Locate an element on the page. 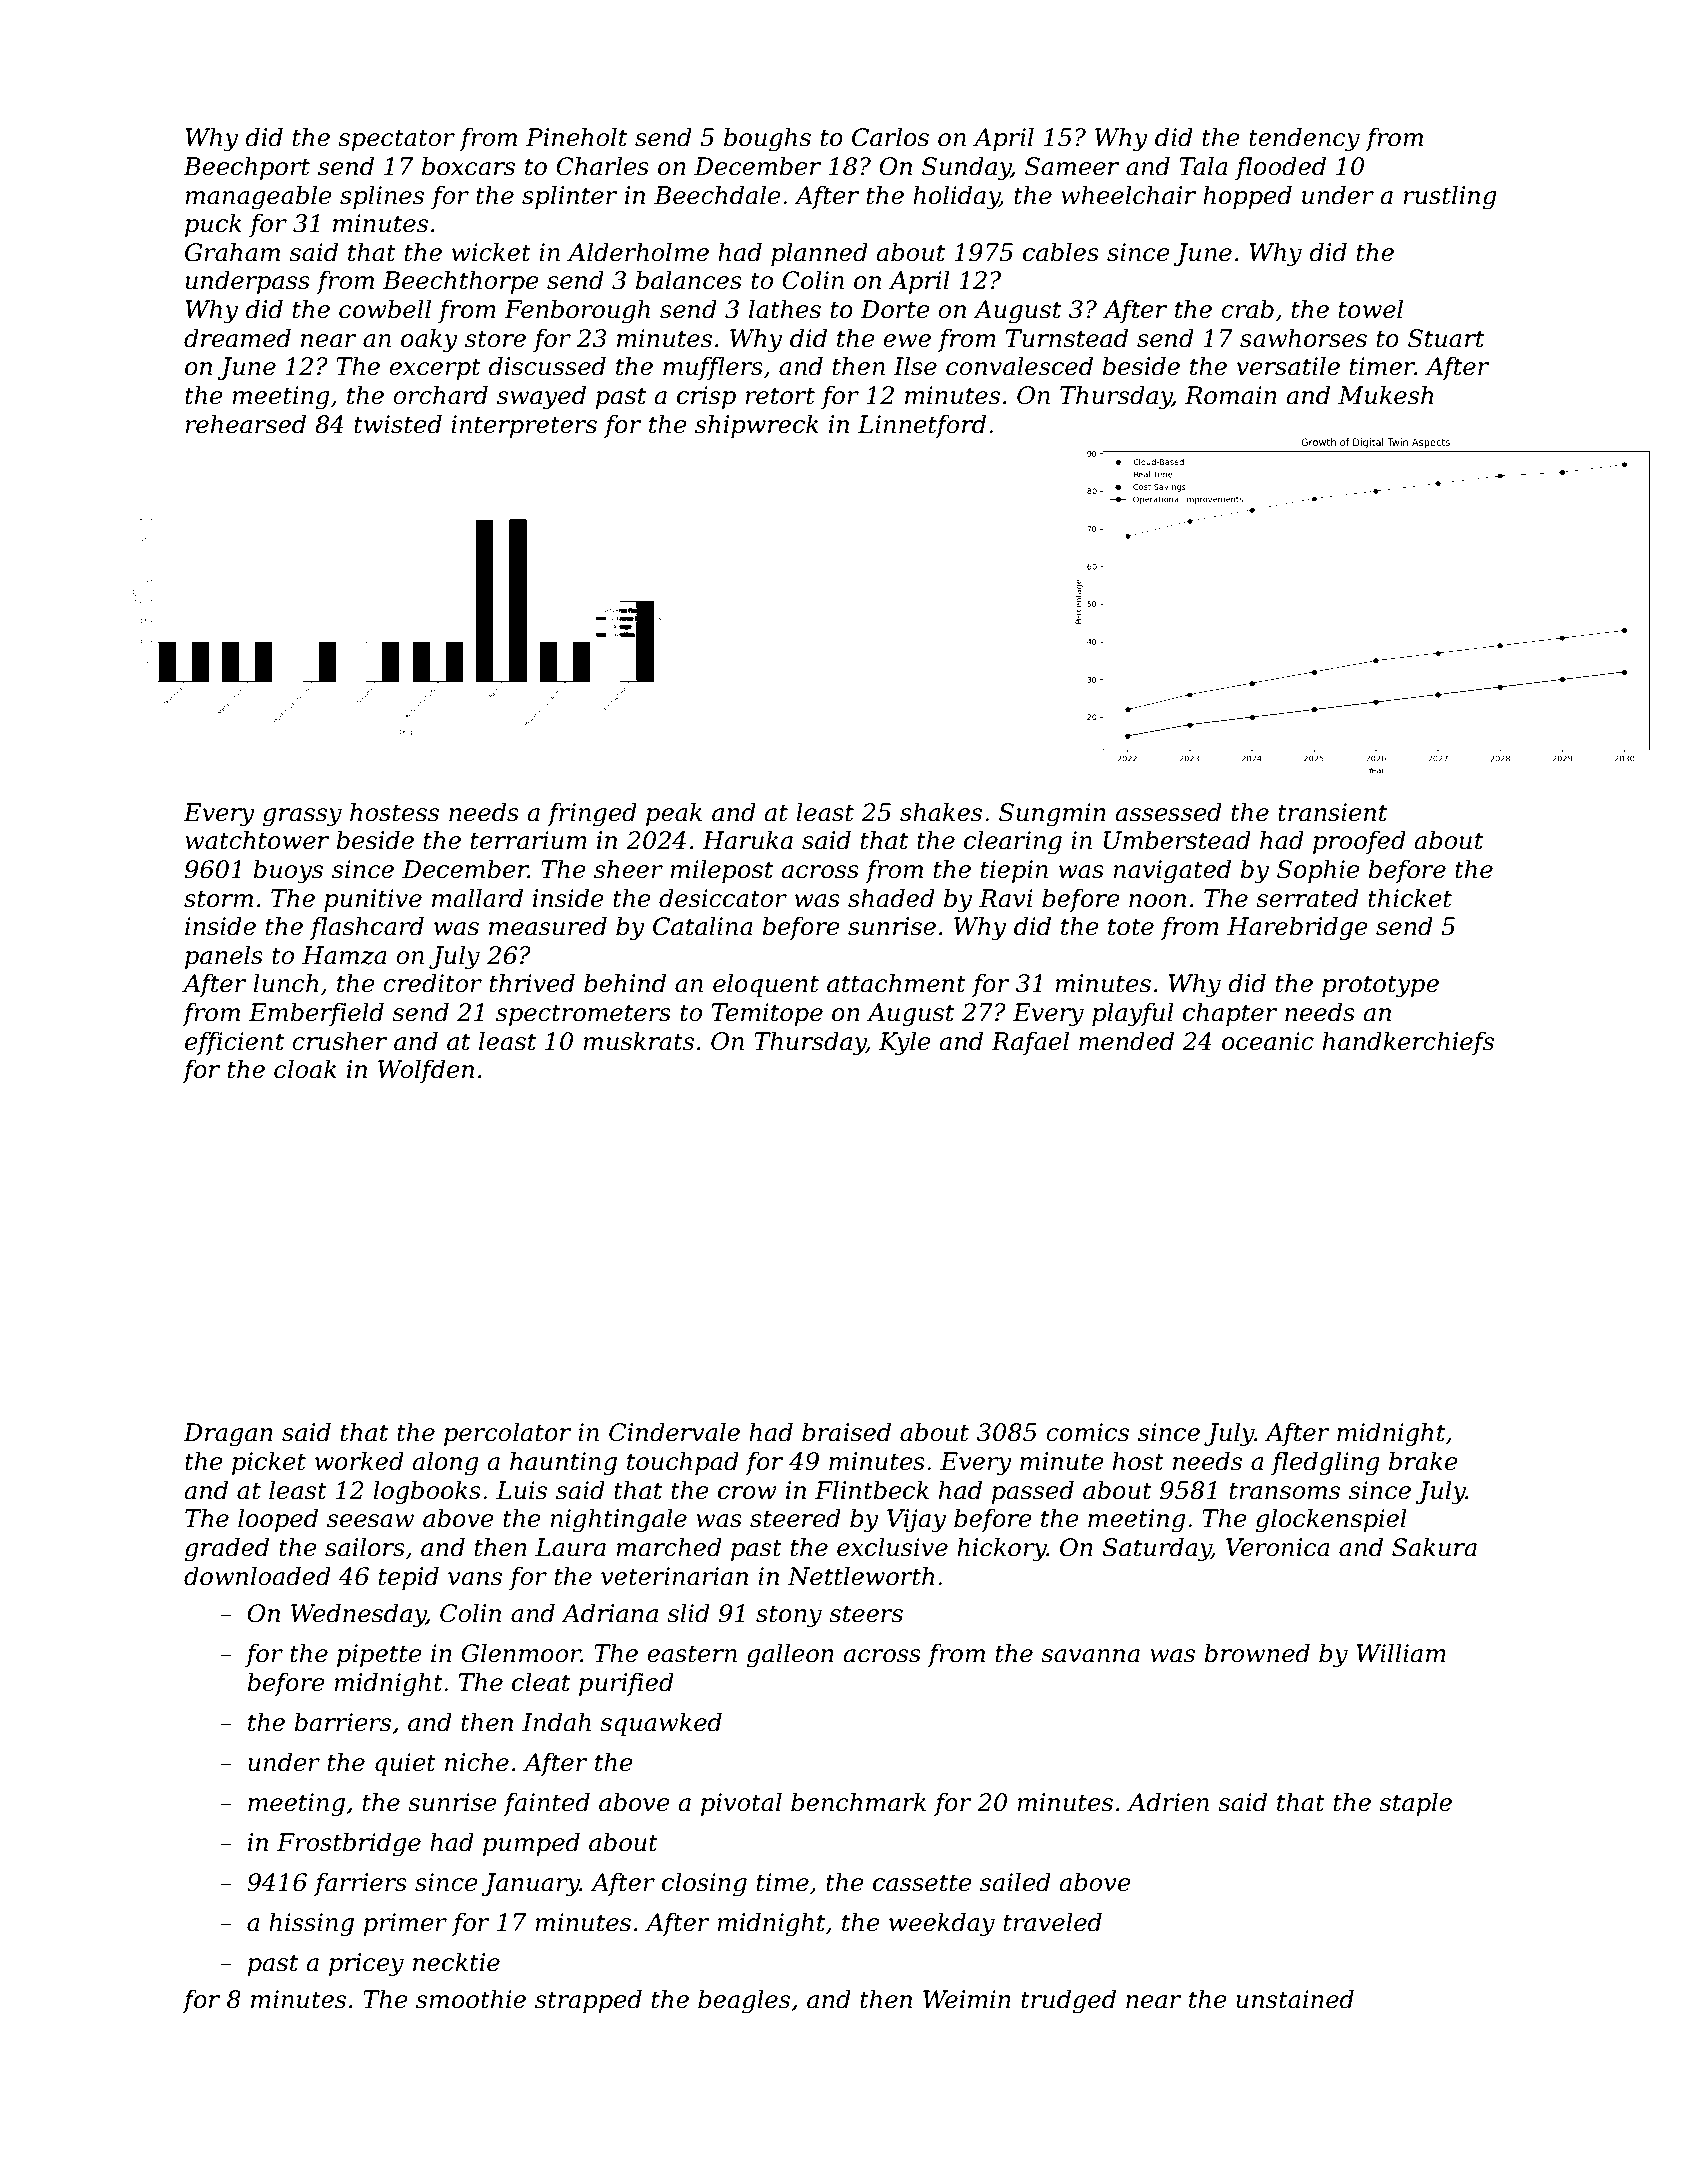 The width and height of the image is (1683, 2178). interpreters is located at coordinates (524, 426).
